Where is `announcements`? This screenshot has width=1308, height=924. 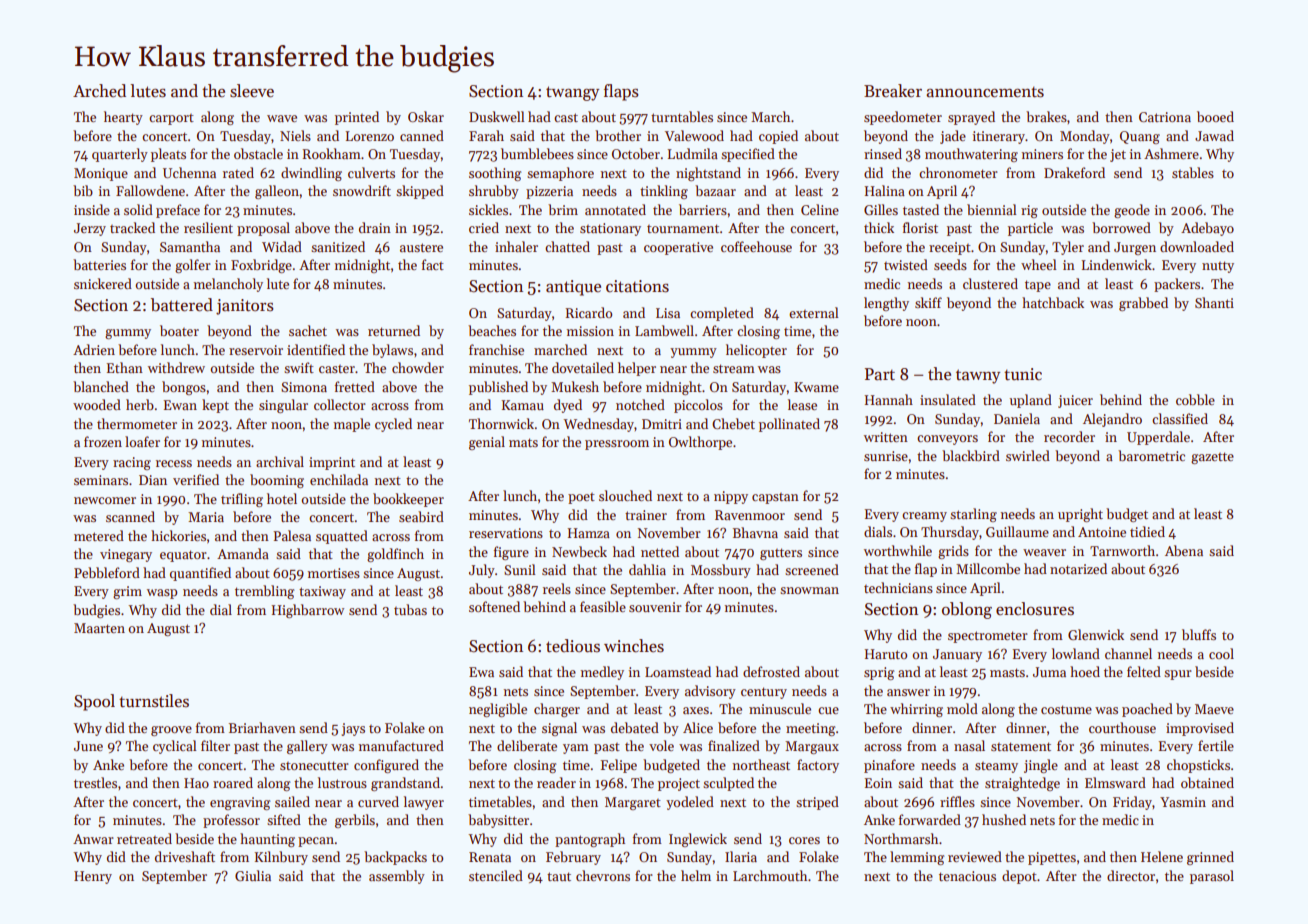 announcements is located at coordinates (985, 92).
